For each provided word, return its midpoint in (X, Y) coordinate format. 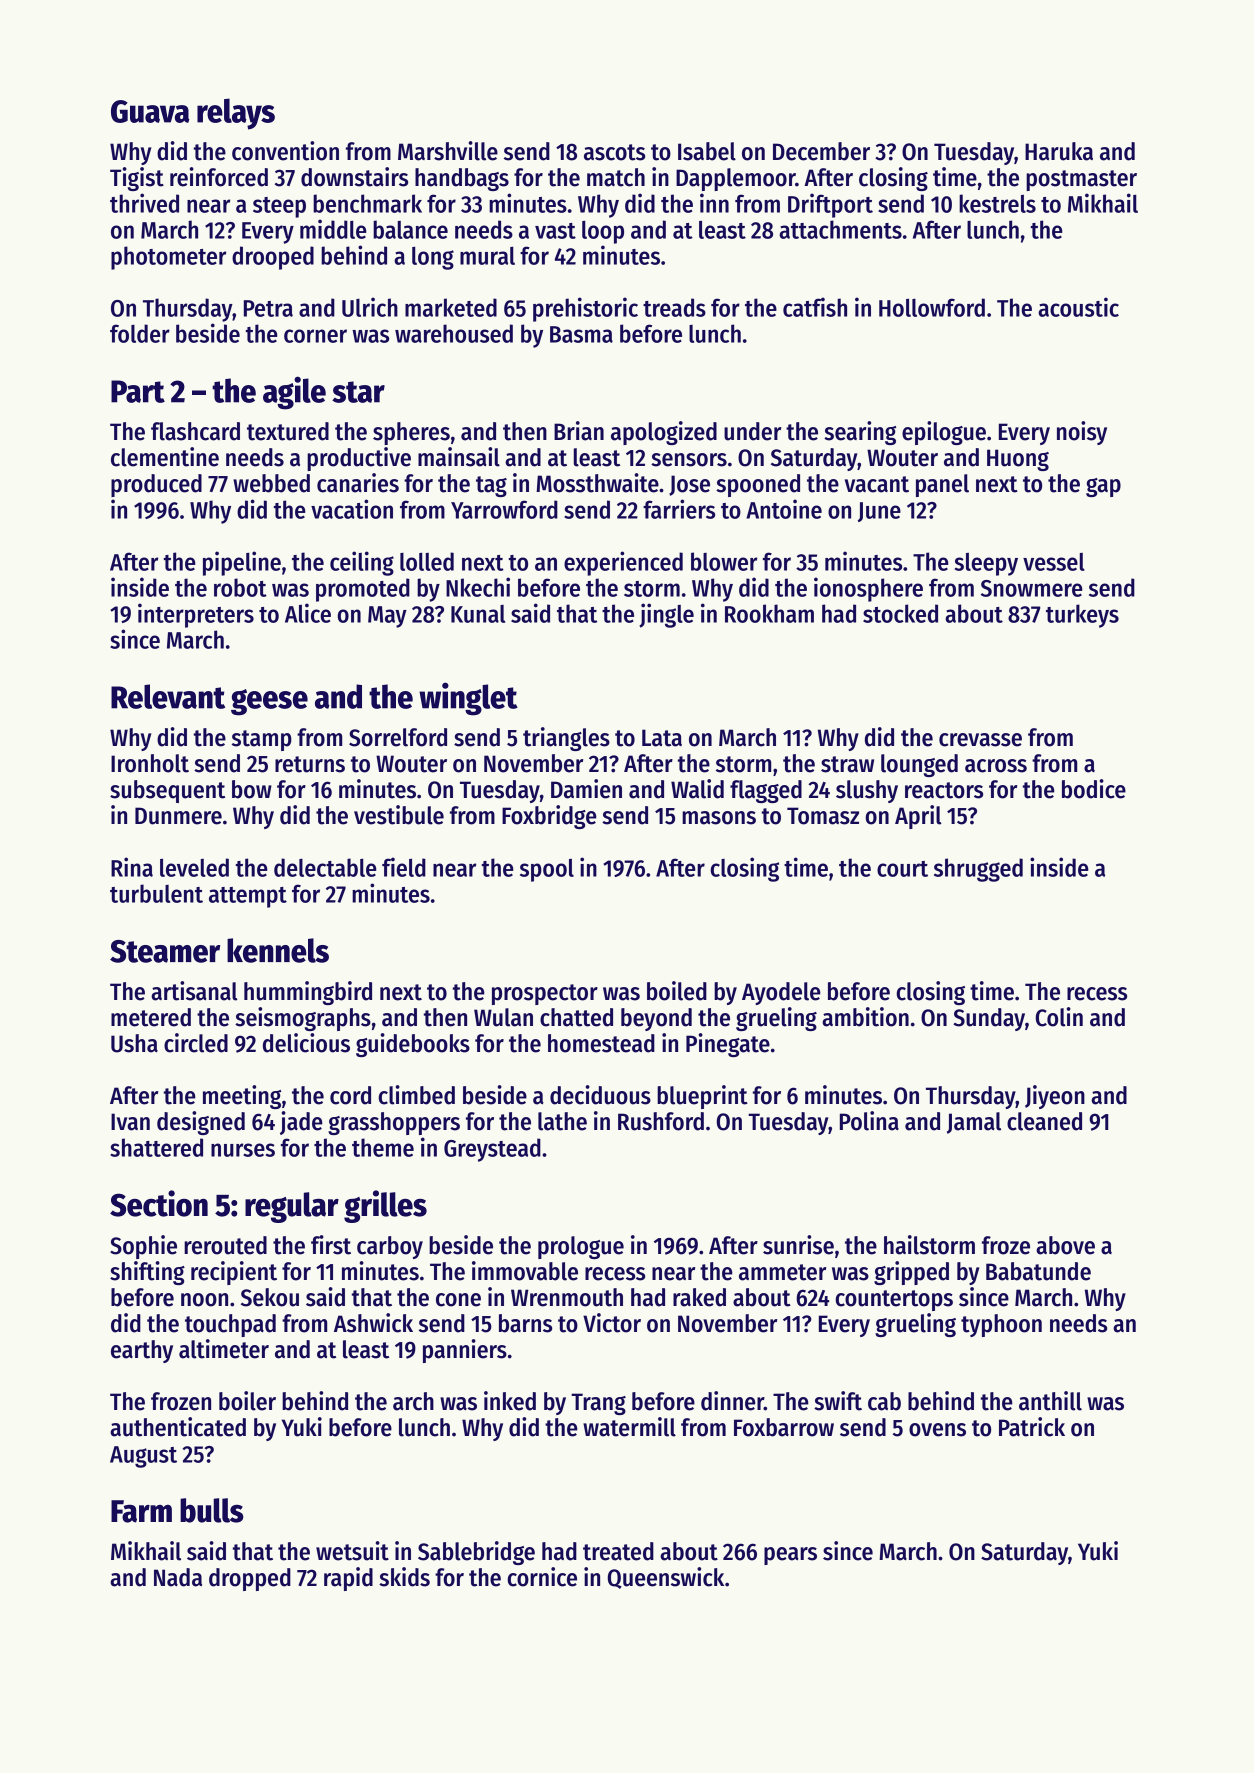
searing (860, 433)
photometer (168, 258)
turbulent (156, 893)
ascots (614, 152)
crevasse (980, 740)
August (143, 1457)
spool (547, 870)
